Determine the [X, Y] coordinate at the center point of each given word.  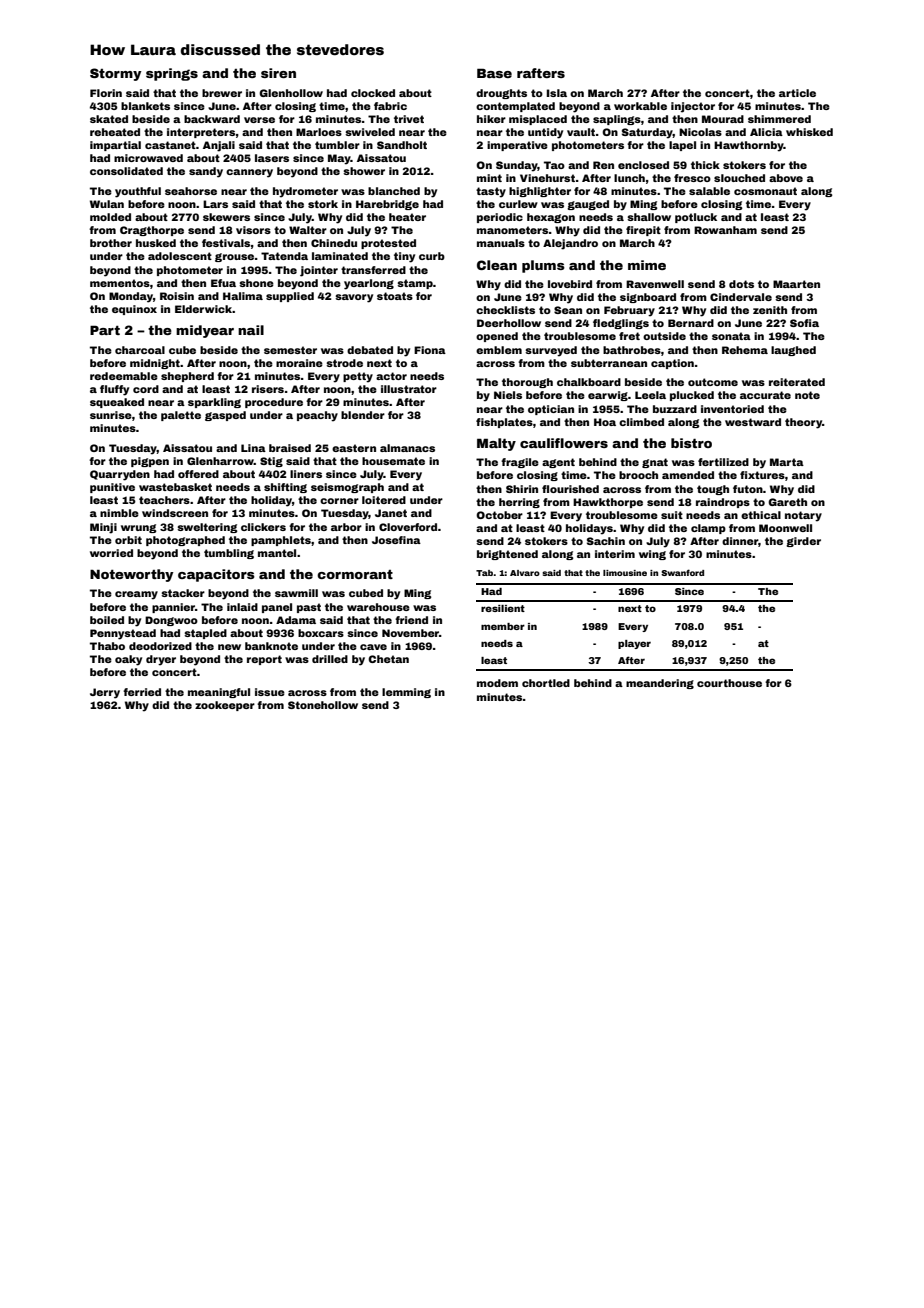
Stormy [116, 74]
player [634, 644]
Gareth [787, 502]
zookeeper [225, 706]
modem [497, 683]
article [797, 93]
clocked [373, 93]
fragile [520, 463]
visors [253, 230]
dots [741, 284]
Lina [253, 448]
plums [543, 266]
